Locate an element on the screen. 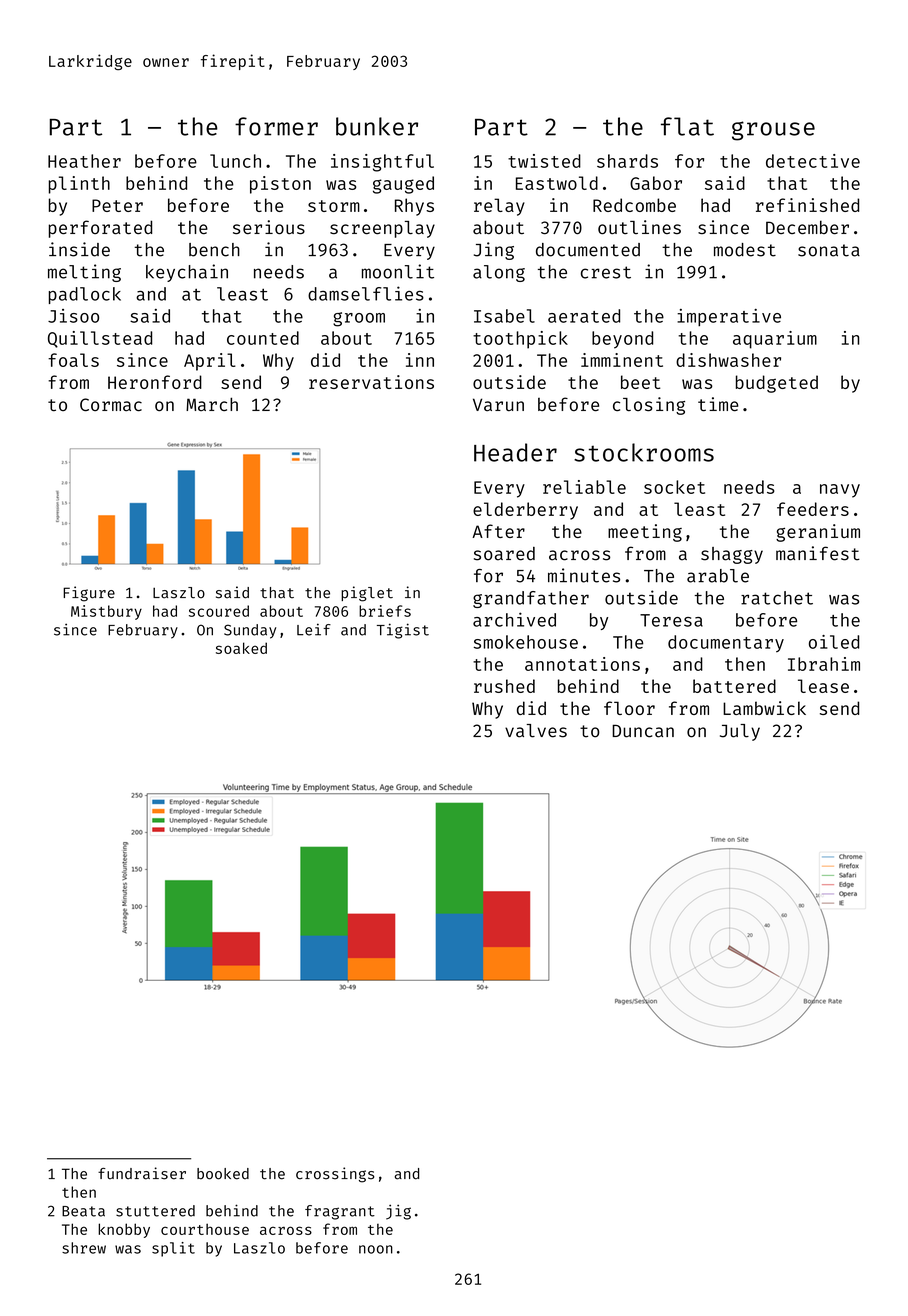 This screenshot has height=1316, width=908. geranium is located at coordinates (818, 533).
